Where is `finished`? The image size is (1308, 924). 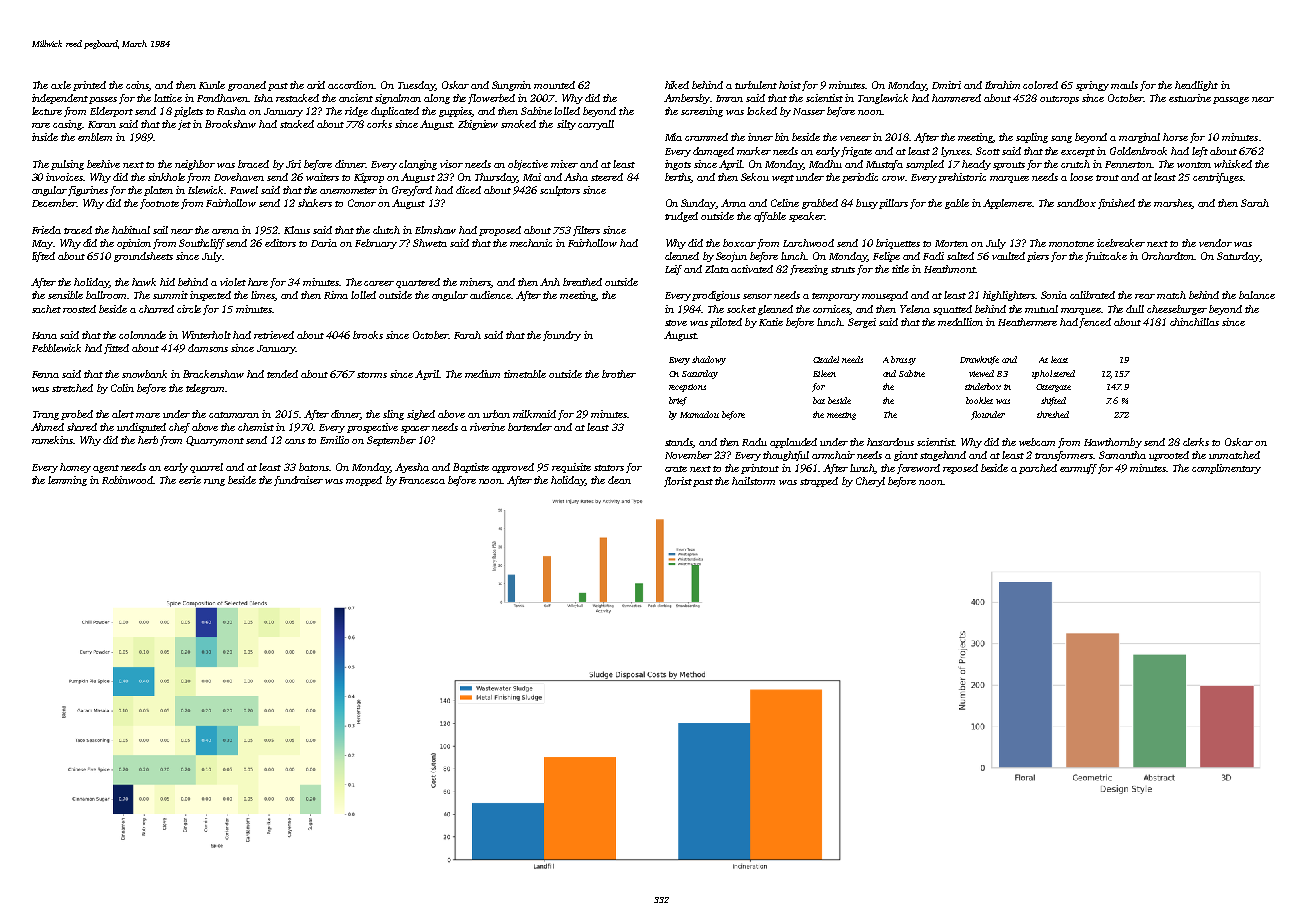 finished is located at coordinates (1116, 204).
